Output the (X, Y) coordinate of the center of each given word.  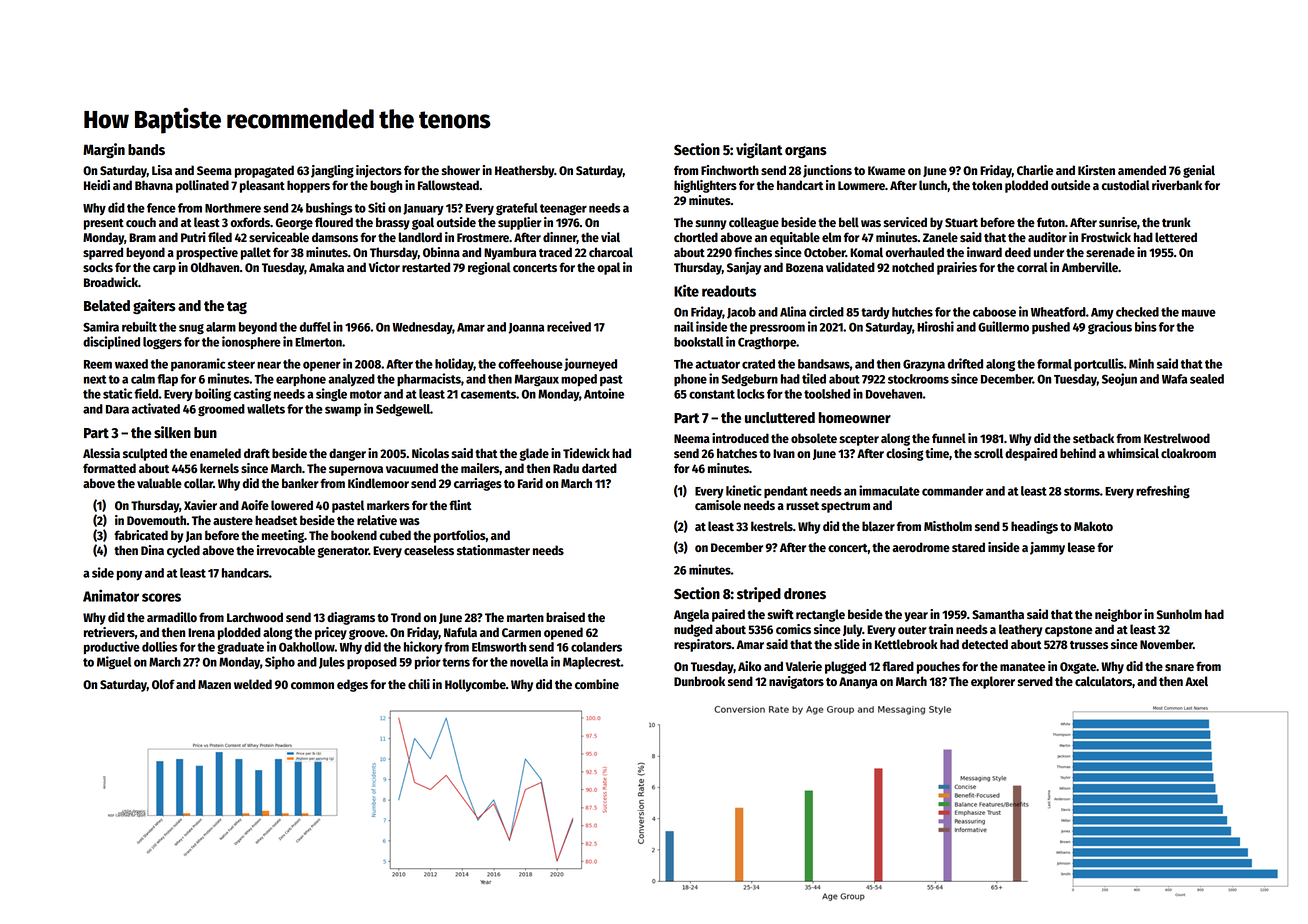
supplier (520, 223)
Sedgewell (403, 410)
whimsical (1133, 453)
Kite (686, 290)
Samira (101, 326)
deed (1018, 252)
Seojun (1119, 379)
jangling (332, 171)
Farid (530, 483)
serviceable (279, 237)
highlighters (705, 186)
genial (1199, 171)
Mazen (214, 684)
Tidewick (586, 453)
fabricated (141, 535)
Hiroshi (935, 326)
